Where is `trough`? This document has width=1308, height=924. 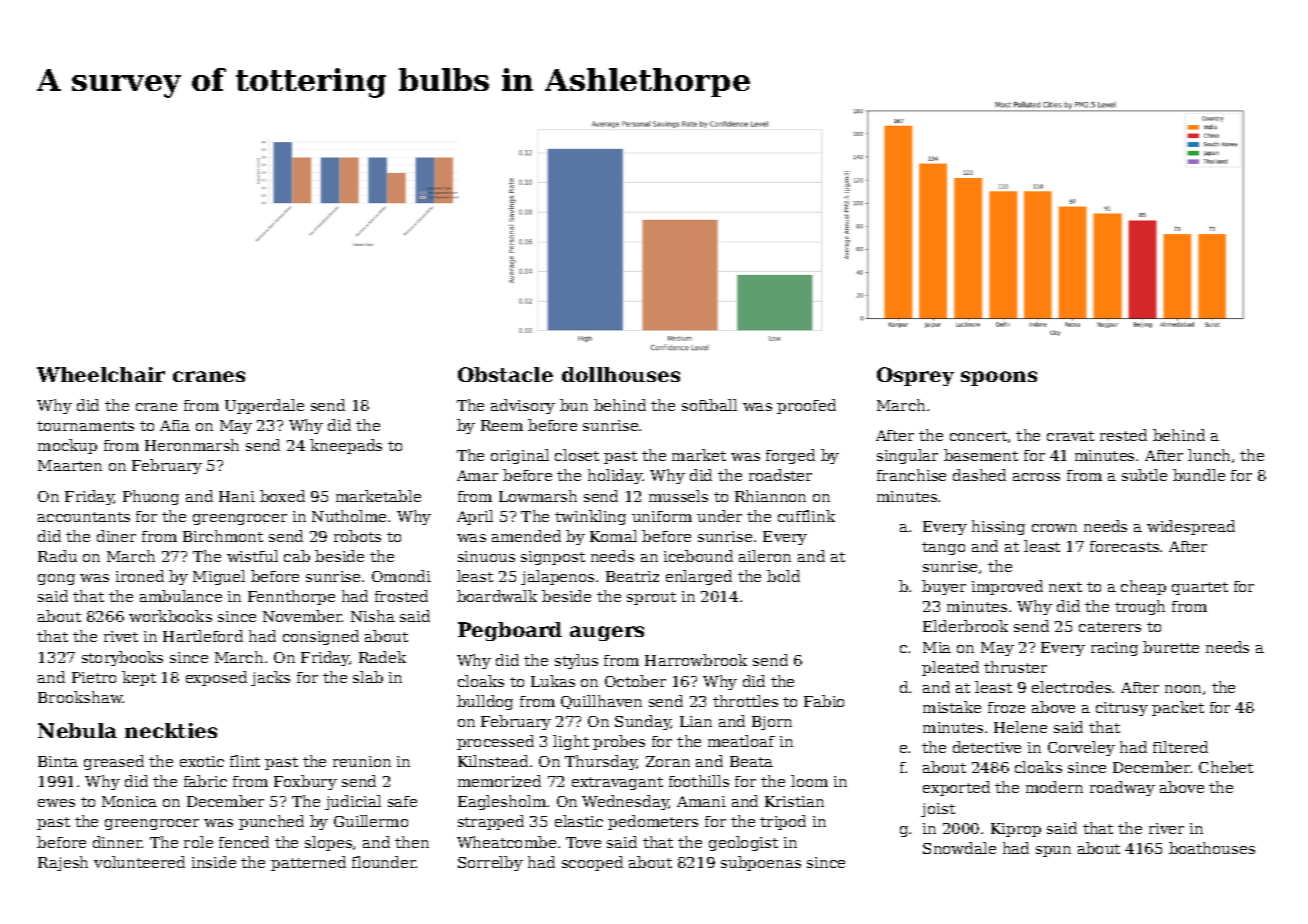
trough is located at coordinates (1140, 607).
